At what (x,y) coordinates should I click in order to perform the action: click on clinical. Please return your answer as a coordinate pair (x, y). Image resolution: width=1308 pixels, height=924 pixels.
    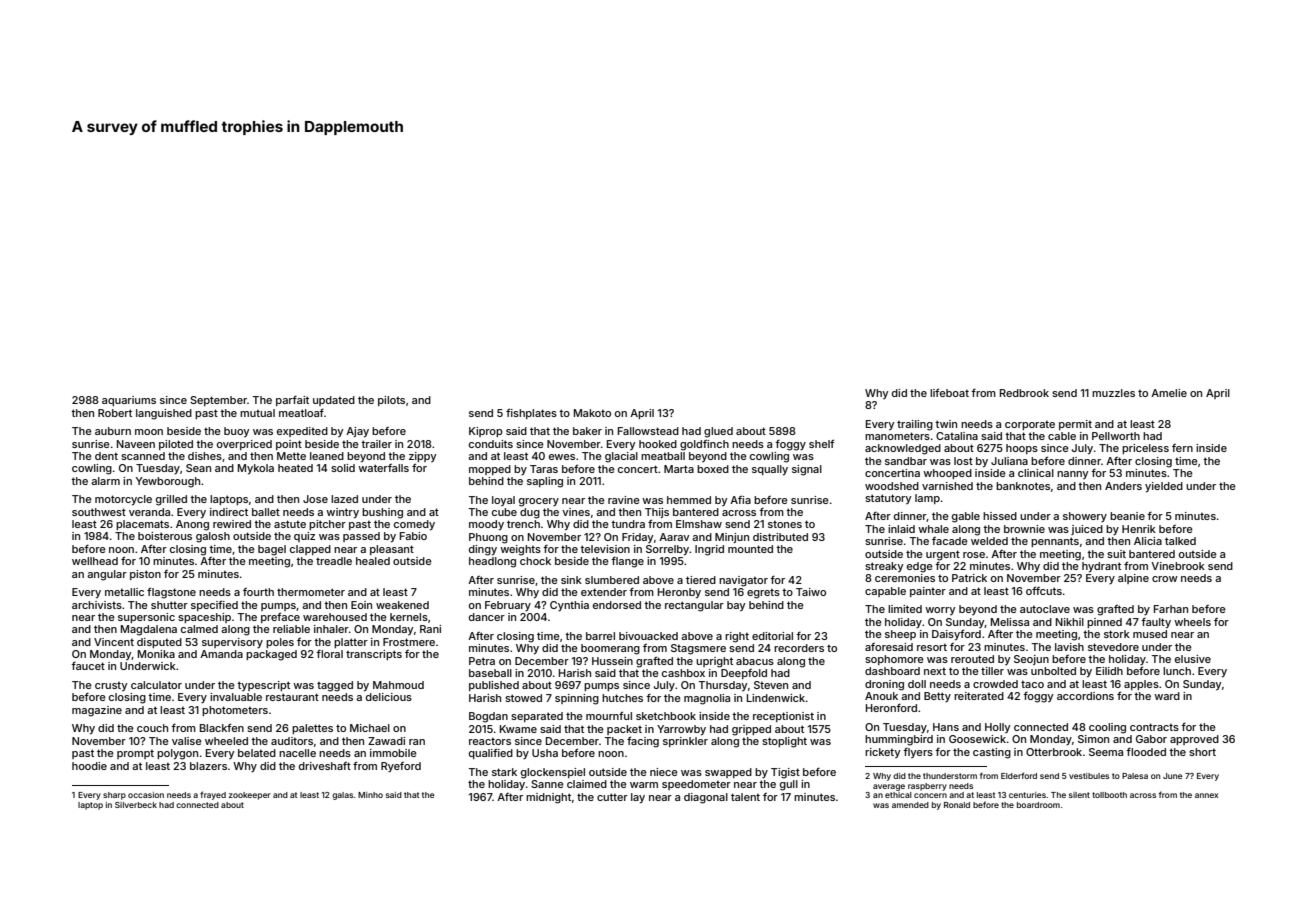
    Looking at the image, I should click on (1036, 473).
